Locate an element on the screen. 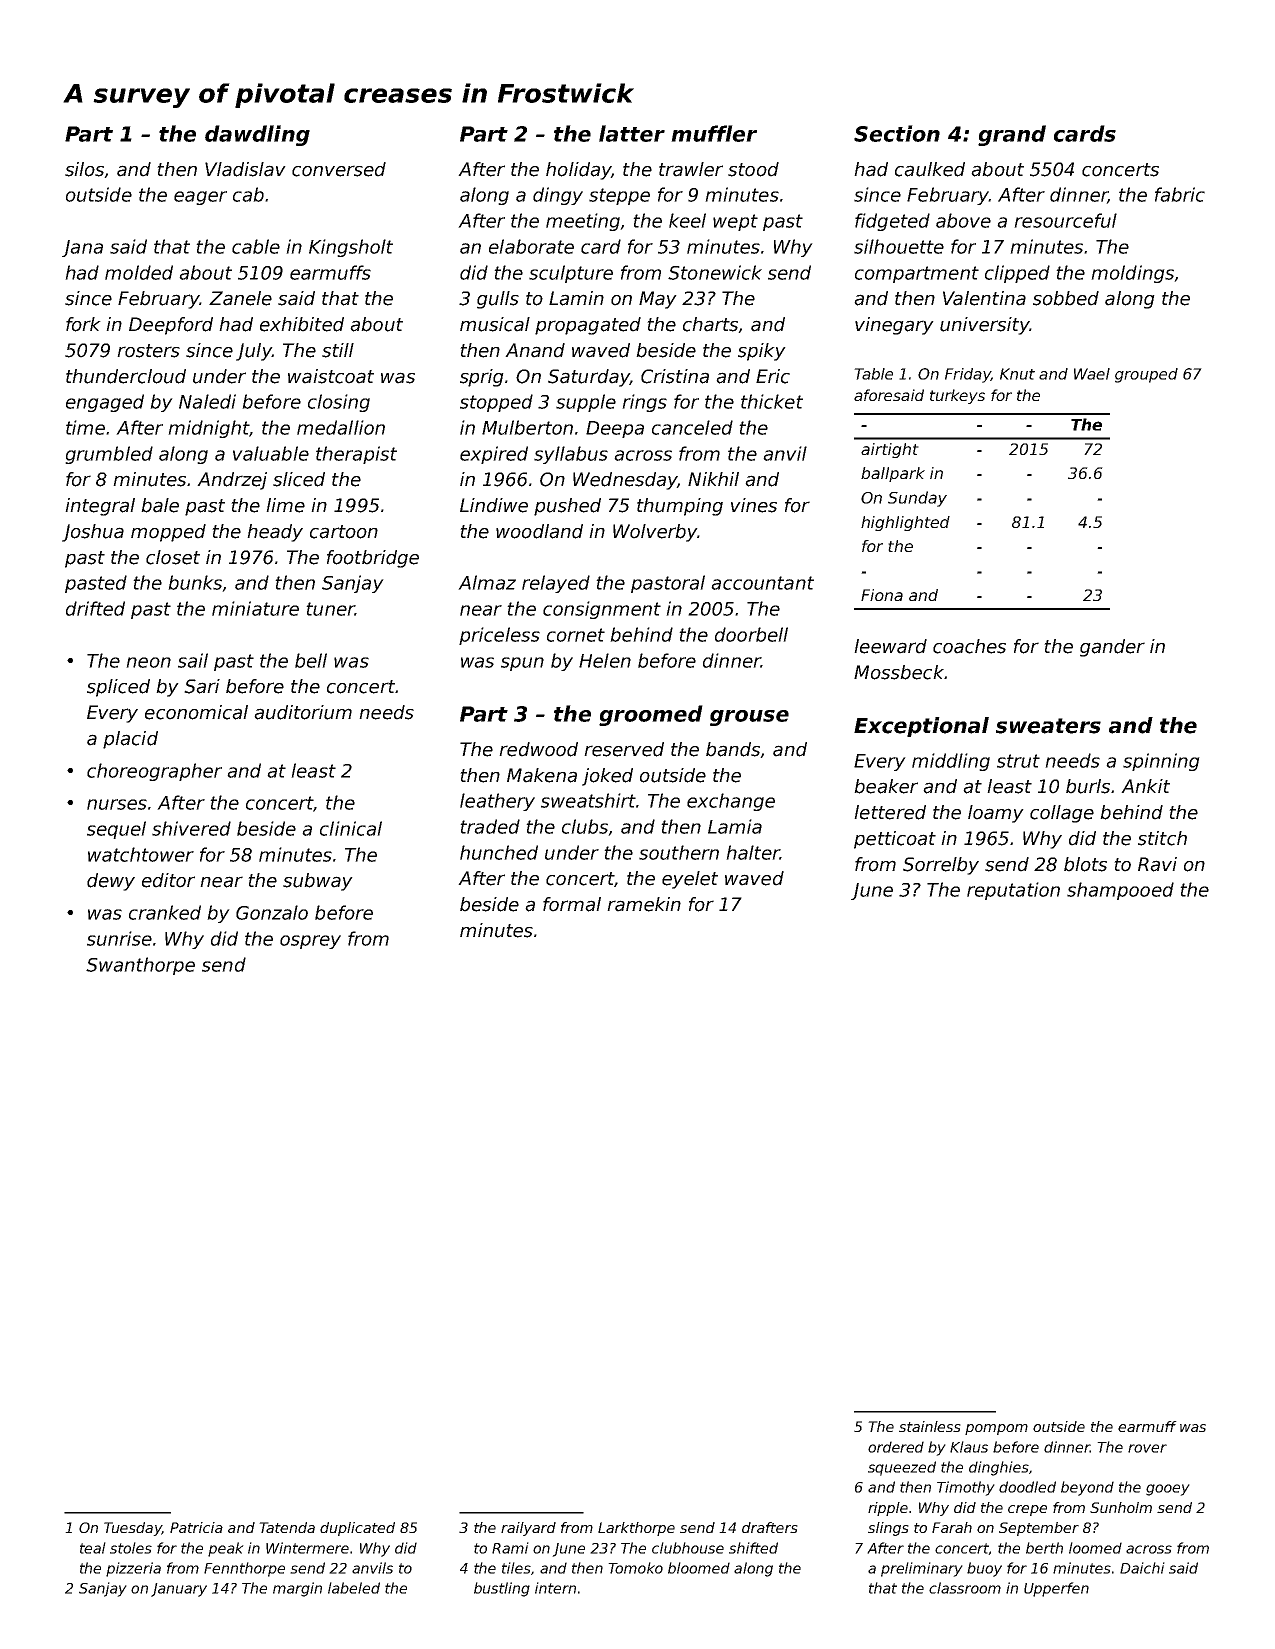 Image resolution: width=1275 pixels, height=1649 pixels. Stonewick is located at coordinates (715, 272).
